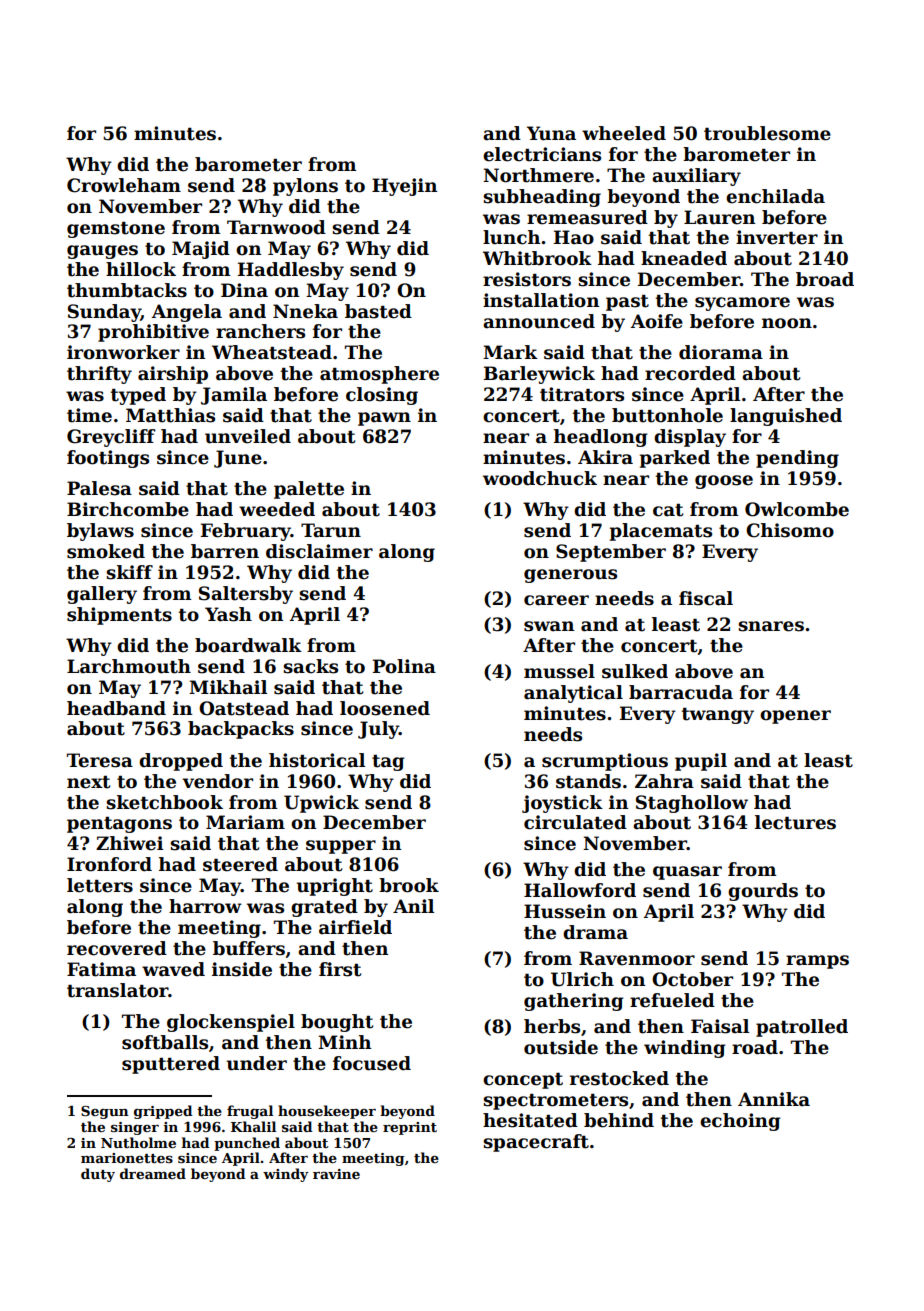 The width and height of the screenshot is (924, 1311). I want to click on pylons, so click(305, 187).
